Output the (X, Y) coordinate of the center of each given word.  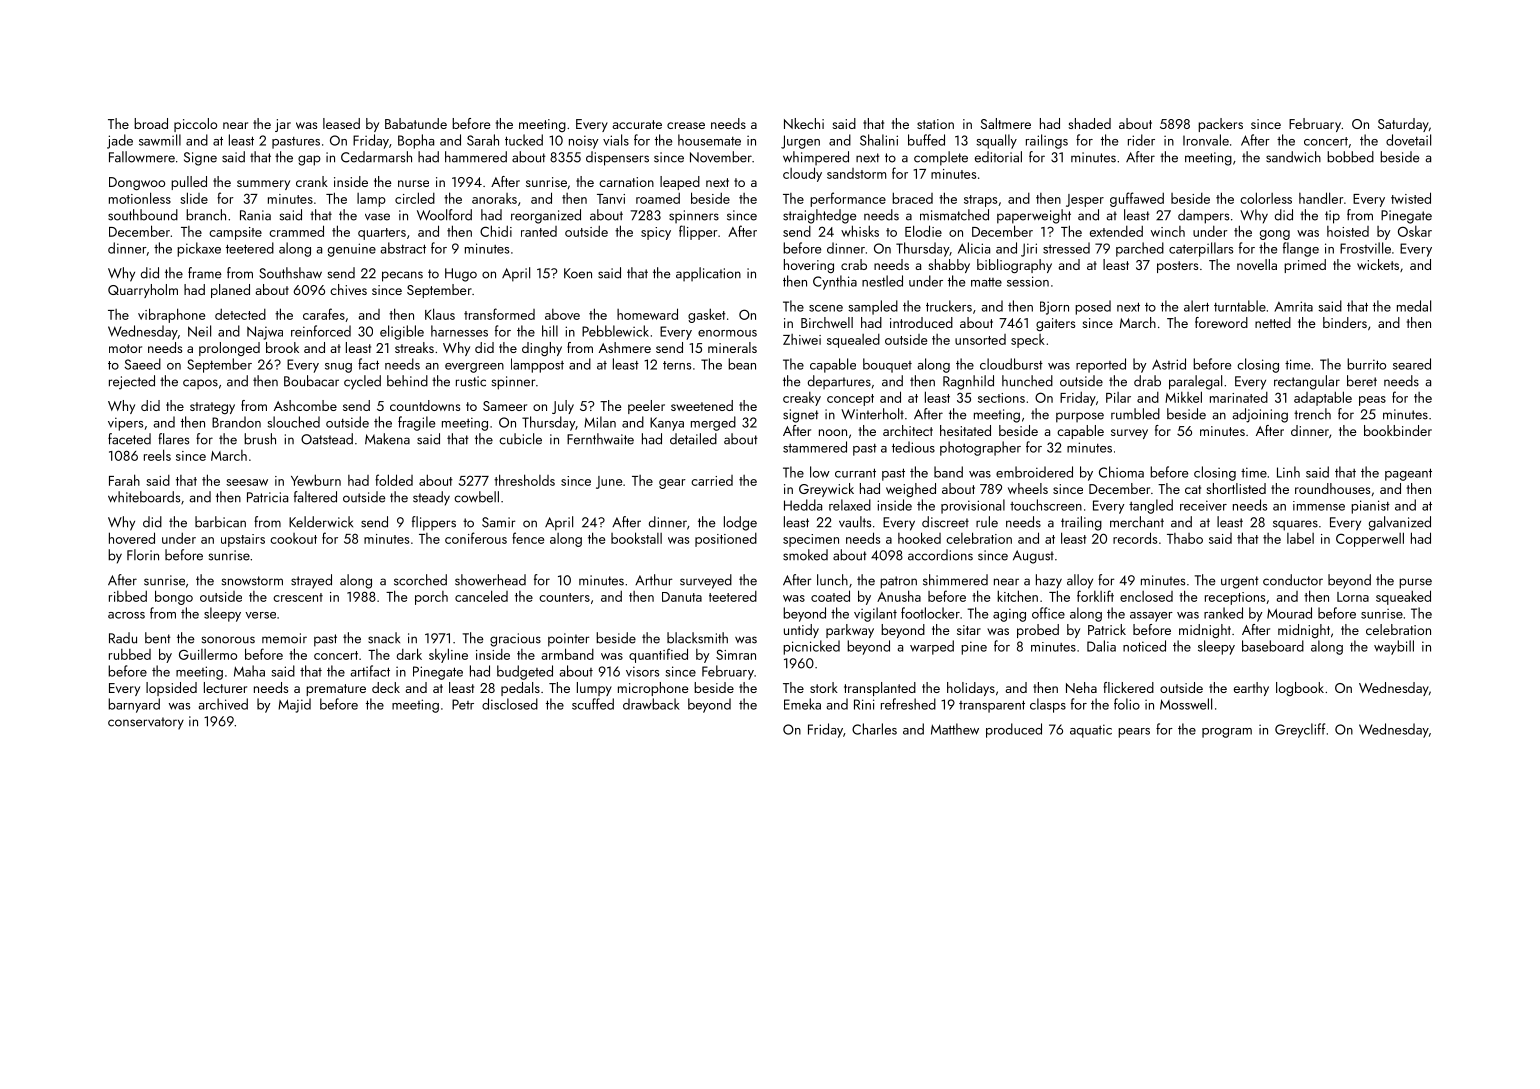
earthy (1251, 689)
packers (1220, 125)
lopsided (171, 689)
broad (151, 123)
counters (564, 597)
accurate (637, 124)
